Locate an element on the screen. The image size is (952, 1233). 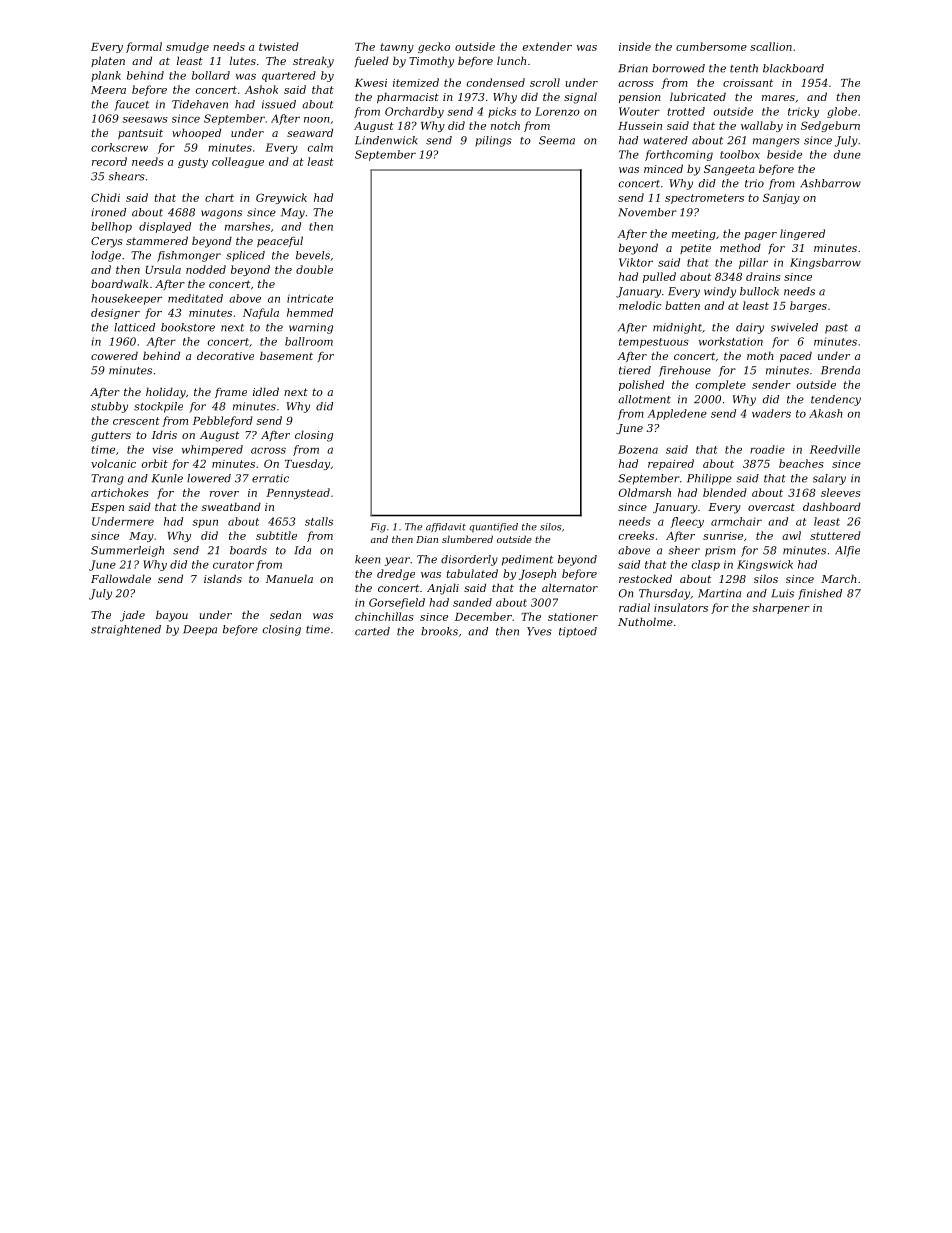
erratic is located at coordinates (270, 478).
